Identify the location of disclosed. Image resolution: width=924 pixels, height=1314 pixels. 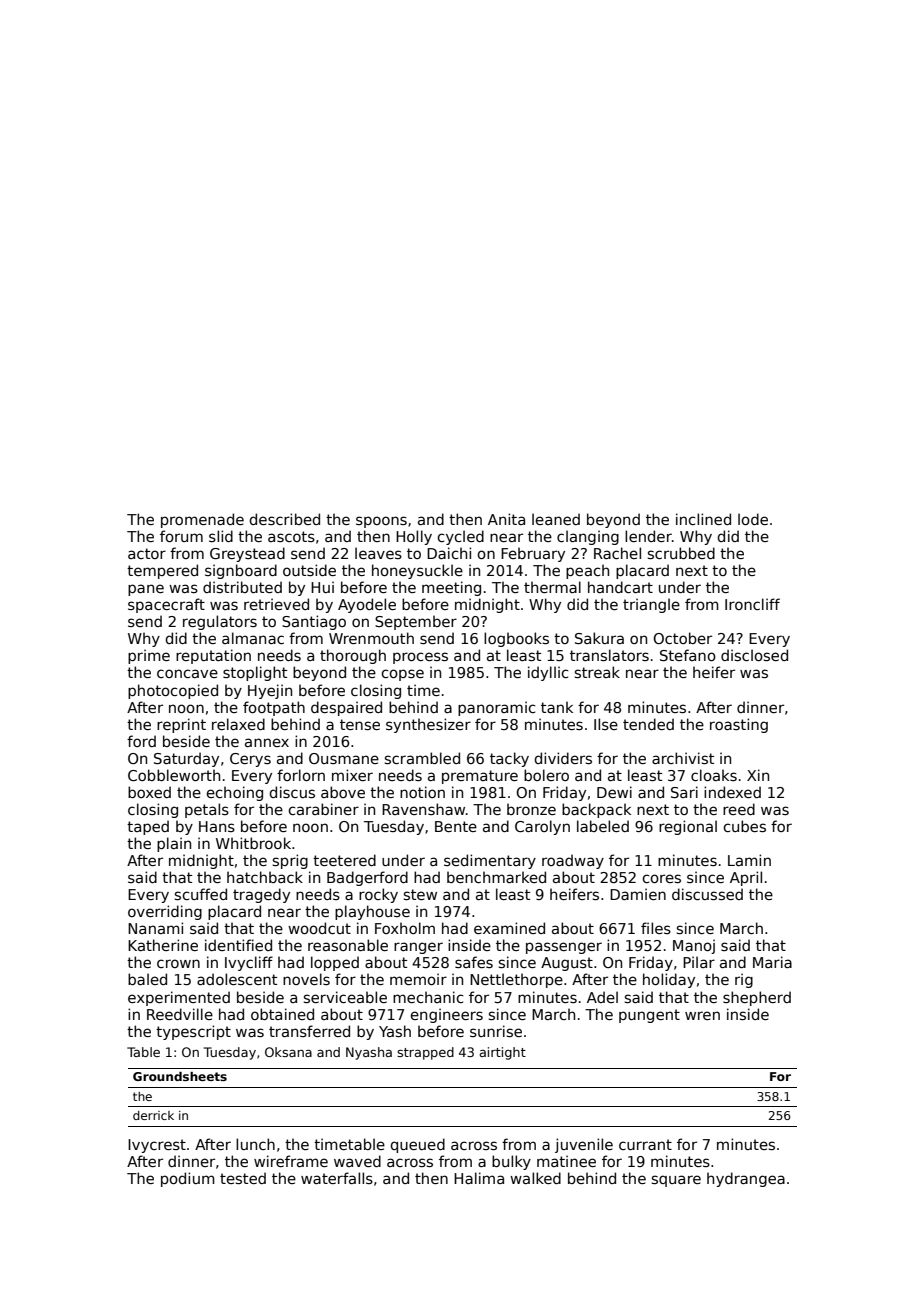
(754, 655).
